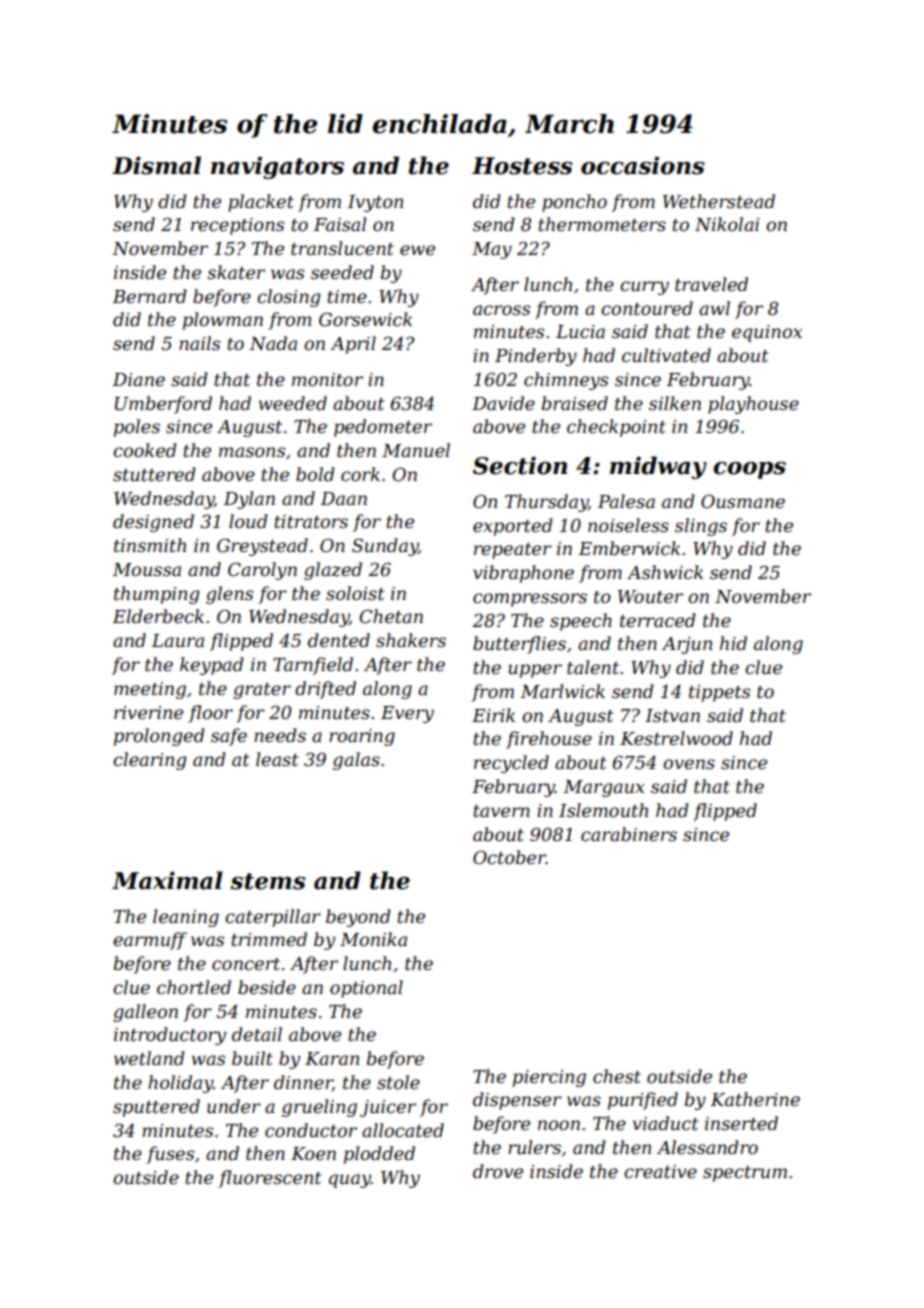  I want to click on traveled, so click(711, 284).
